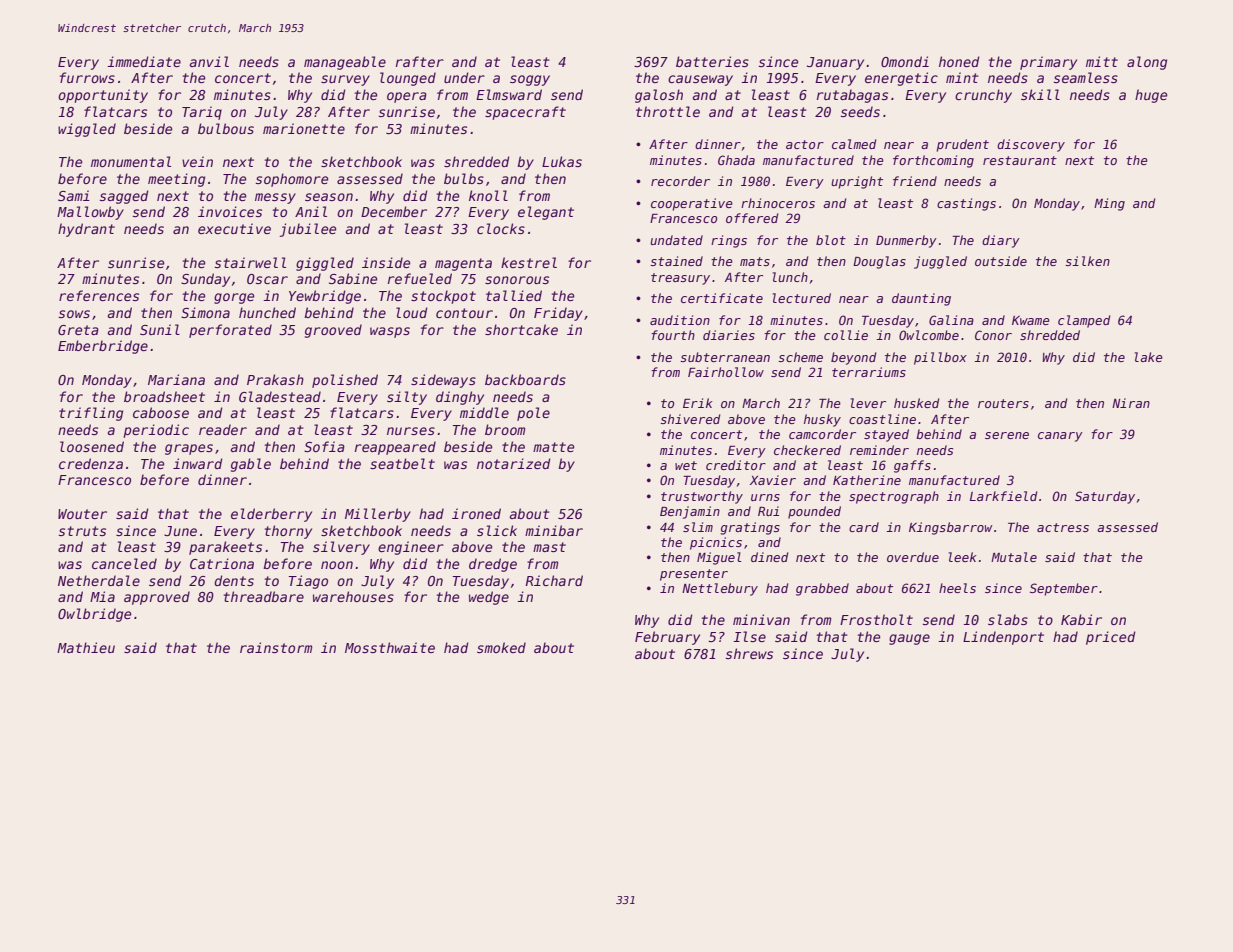 This image has width=1233, height=952. Describe the element at coordinates (276, 647) in the image. I see `rainstorm` at that location.
